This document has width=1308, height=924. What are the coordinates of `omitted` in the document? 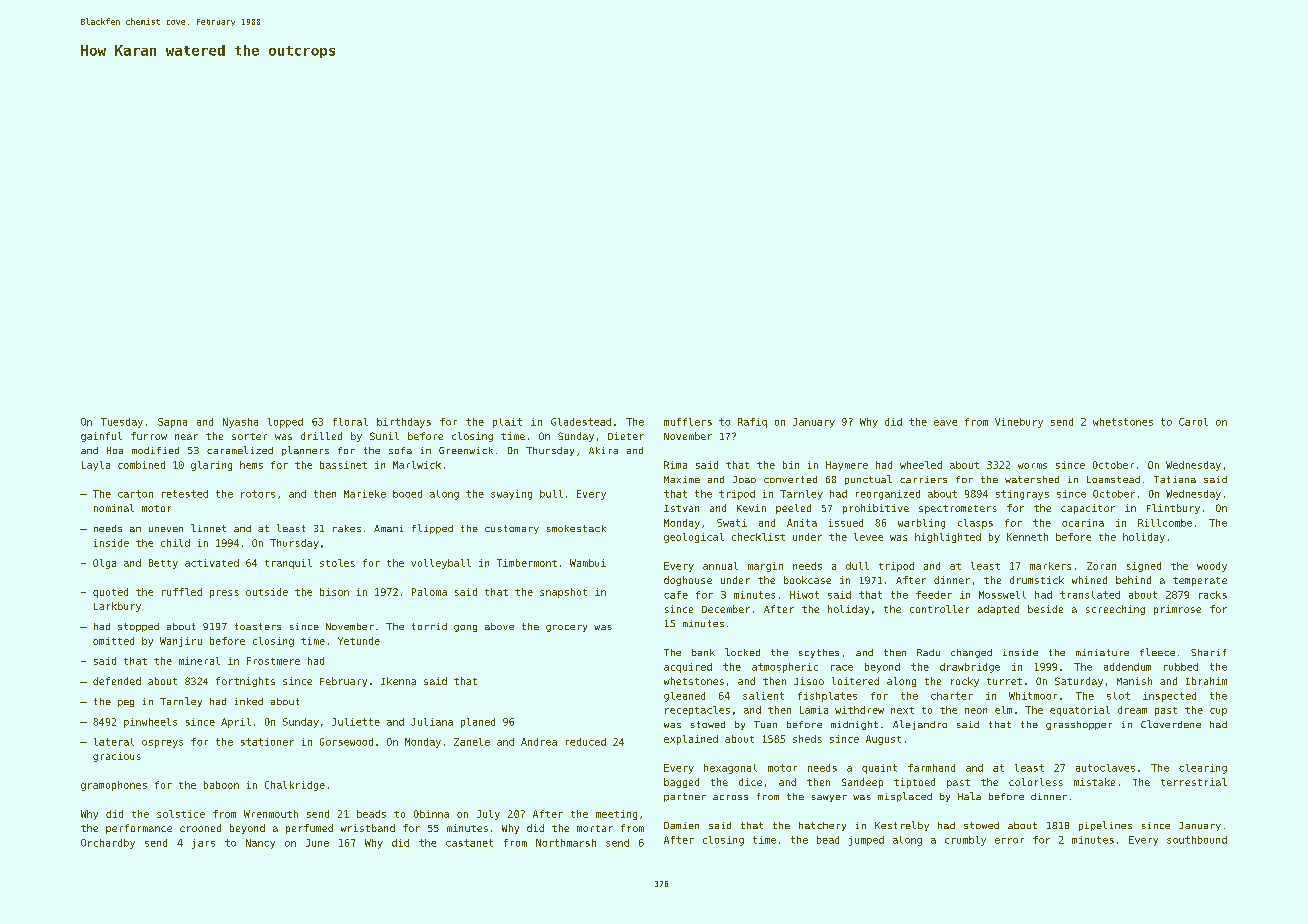 It's located at (113, 641).
